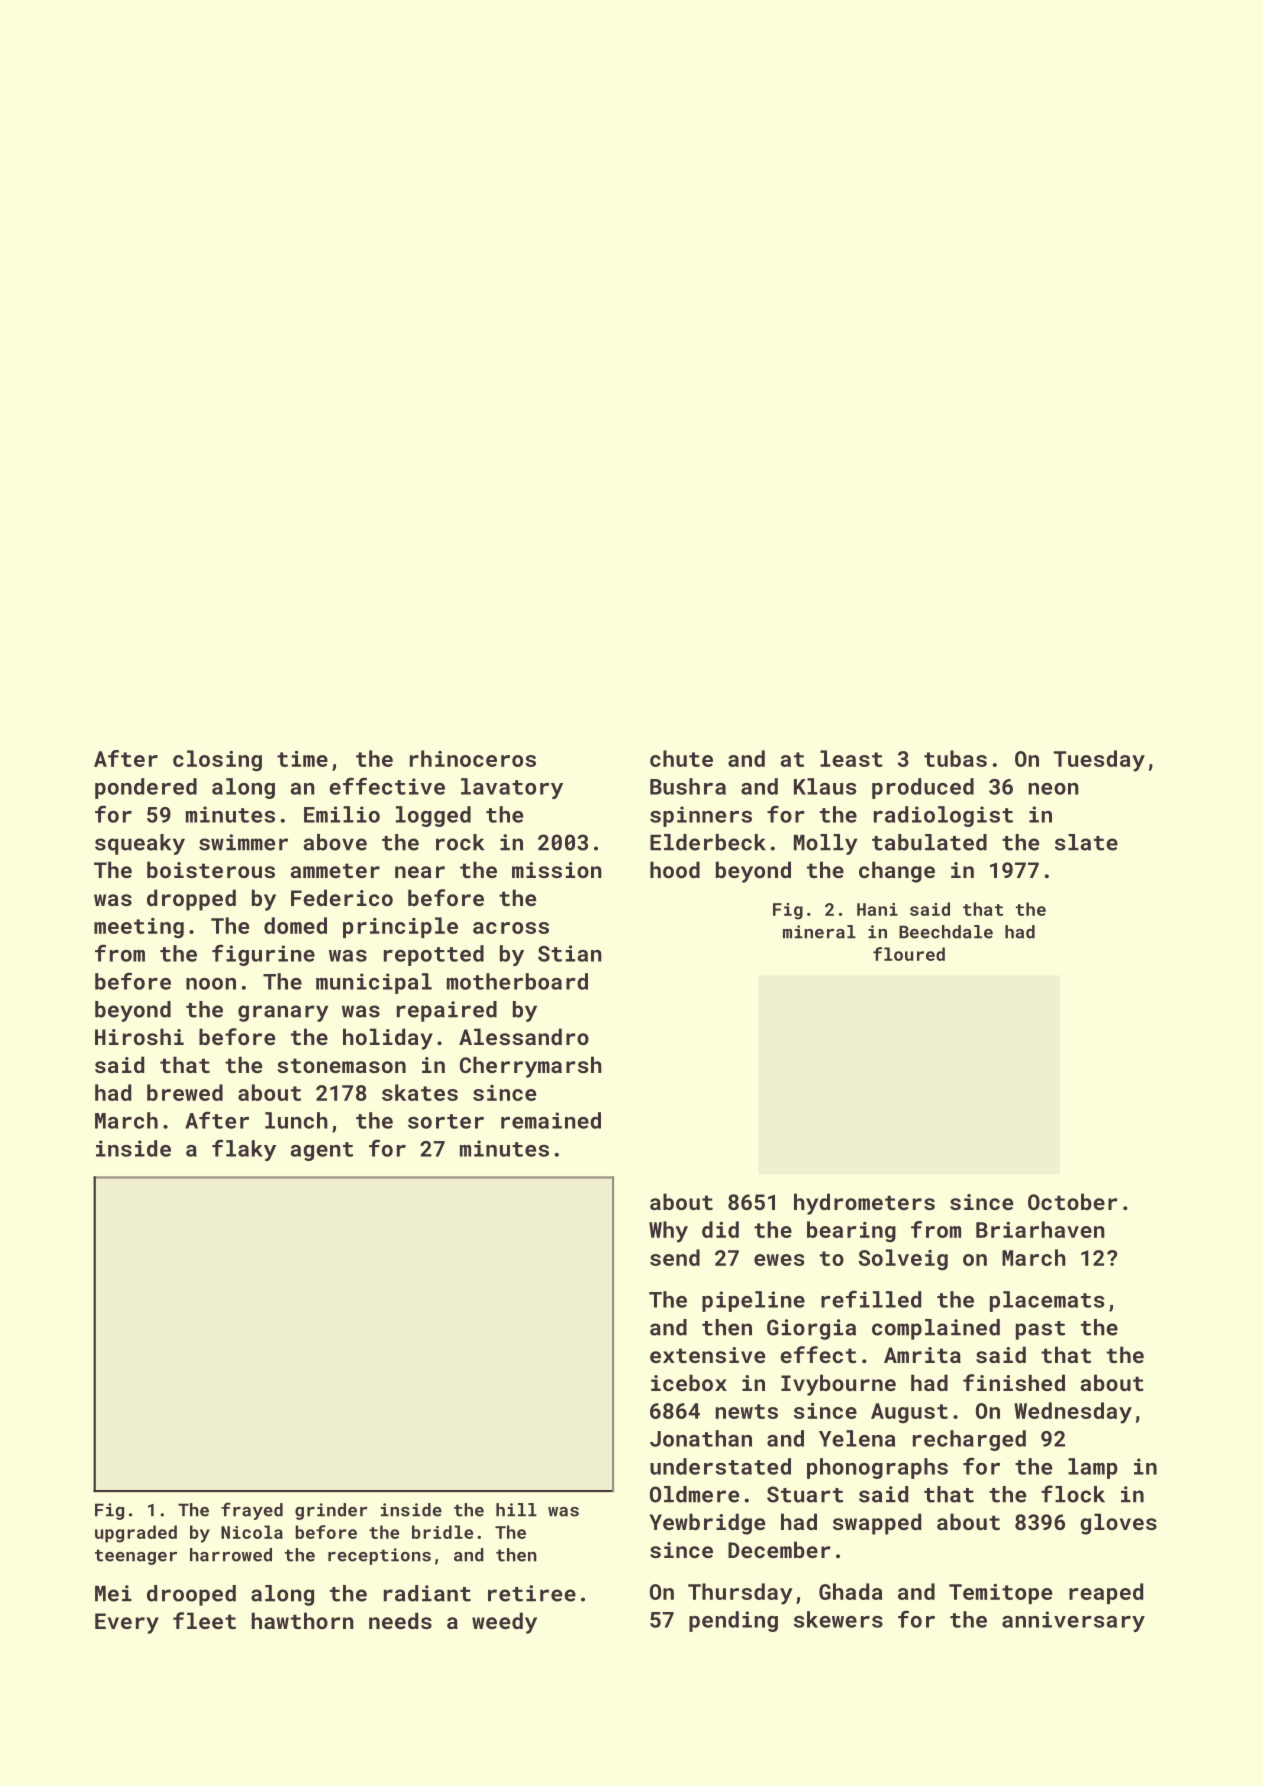 This document has width=1263, height=1786. Describe the element at coordinates (524, 1036) in the document. I see `Alessandro` at that location.
